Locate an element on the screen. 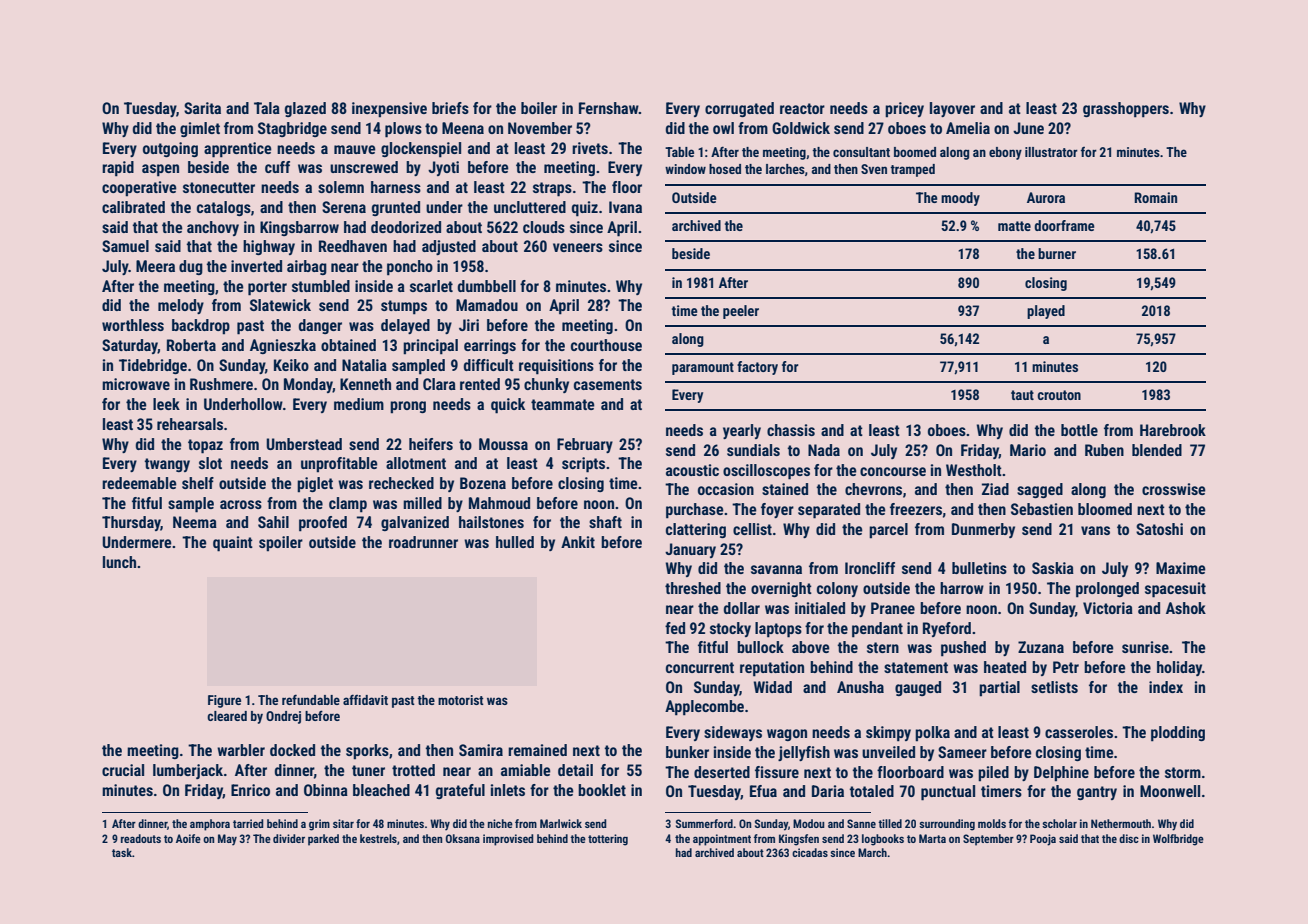  Saturday is located at coordinates (130, 346).
